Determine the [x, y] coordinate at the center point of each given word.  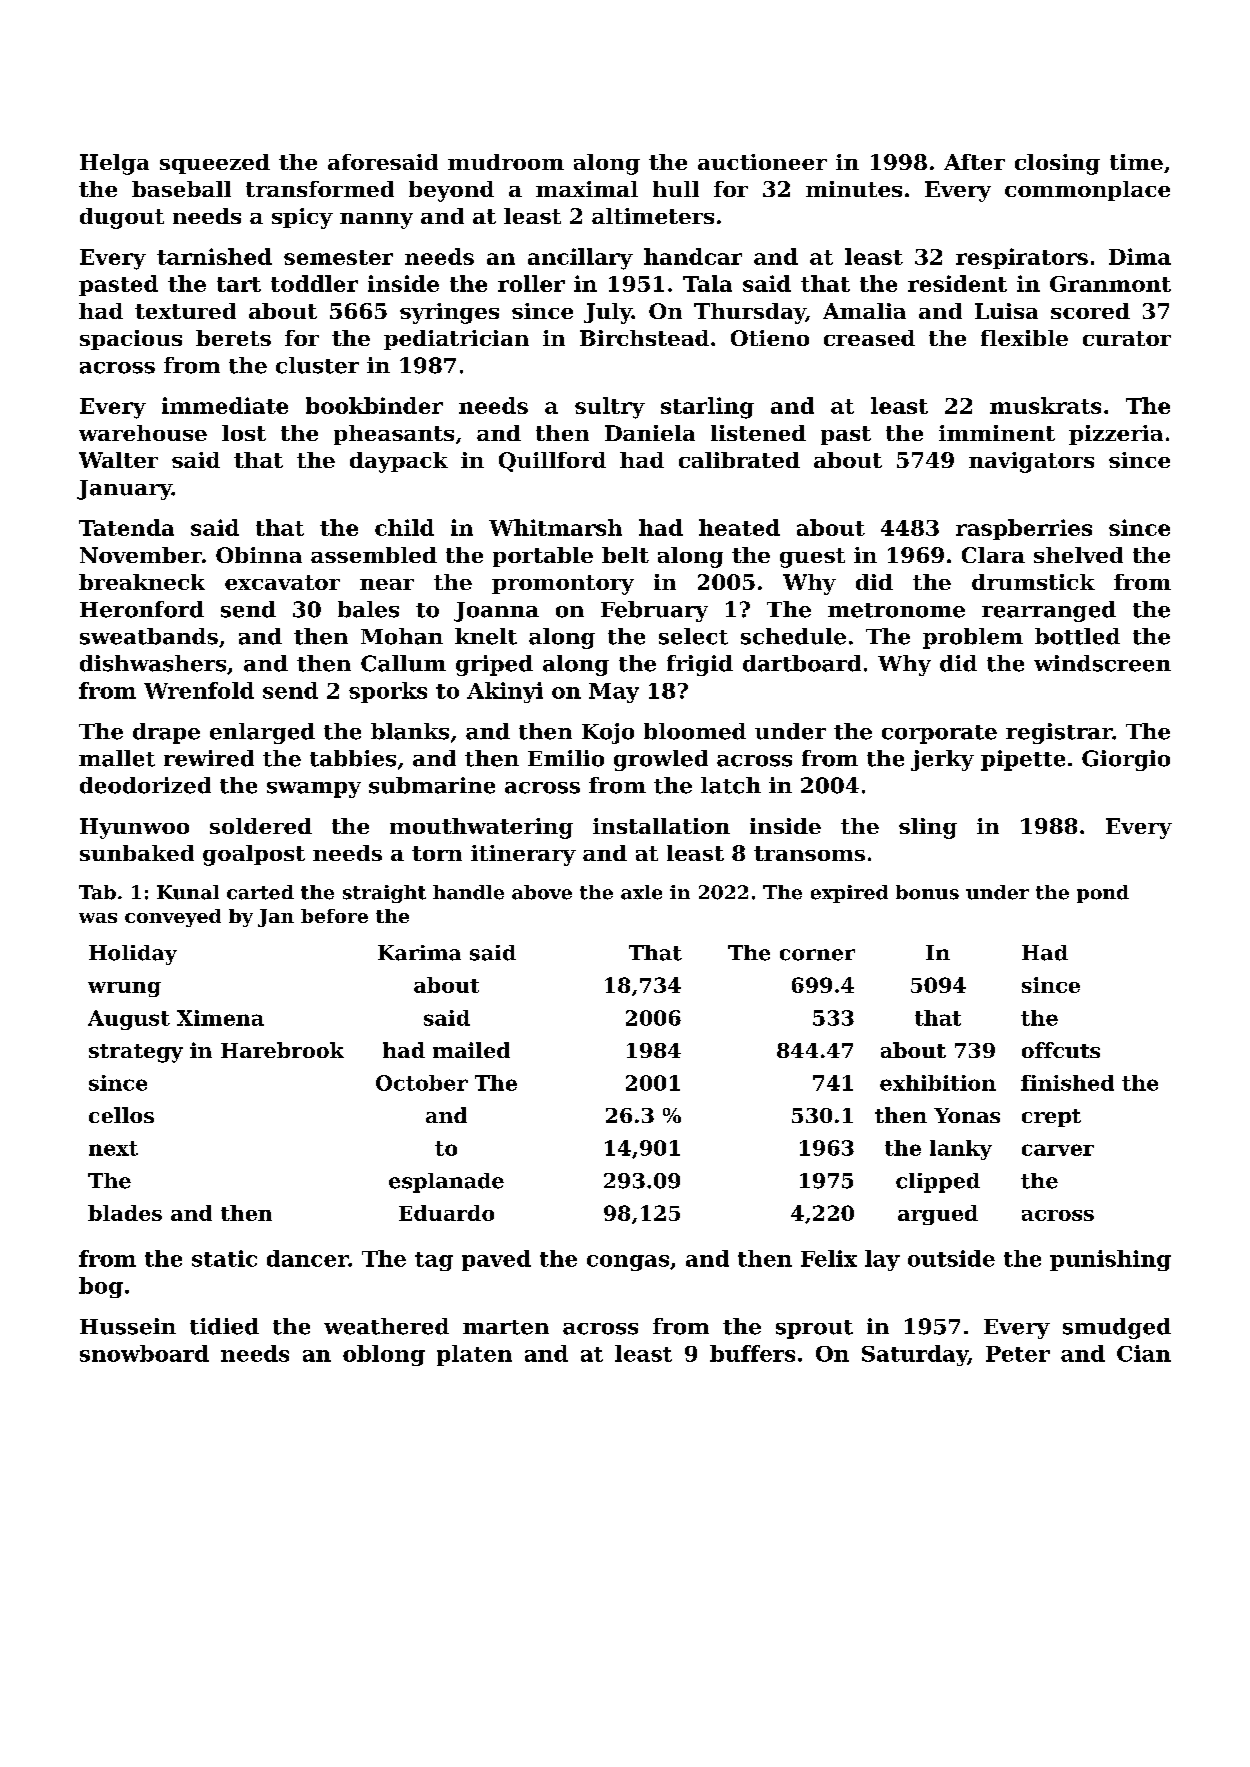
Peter [1018, 1354]
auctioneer [762, 162]
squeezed [215, 164]
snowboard [144, 1353]
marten [506, 1327]
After [974, 162]
